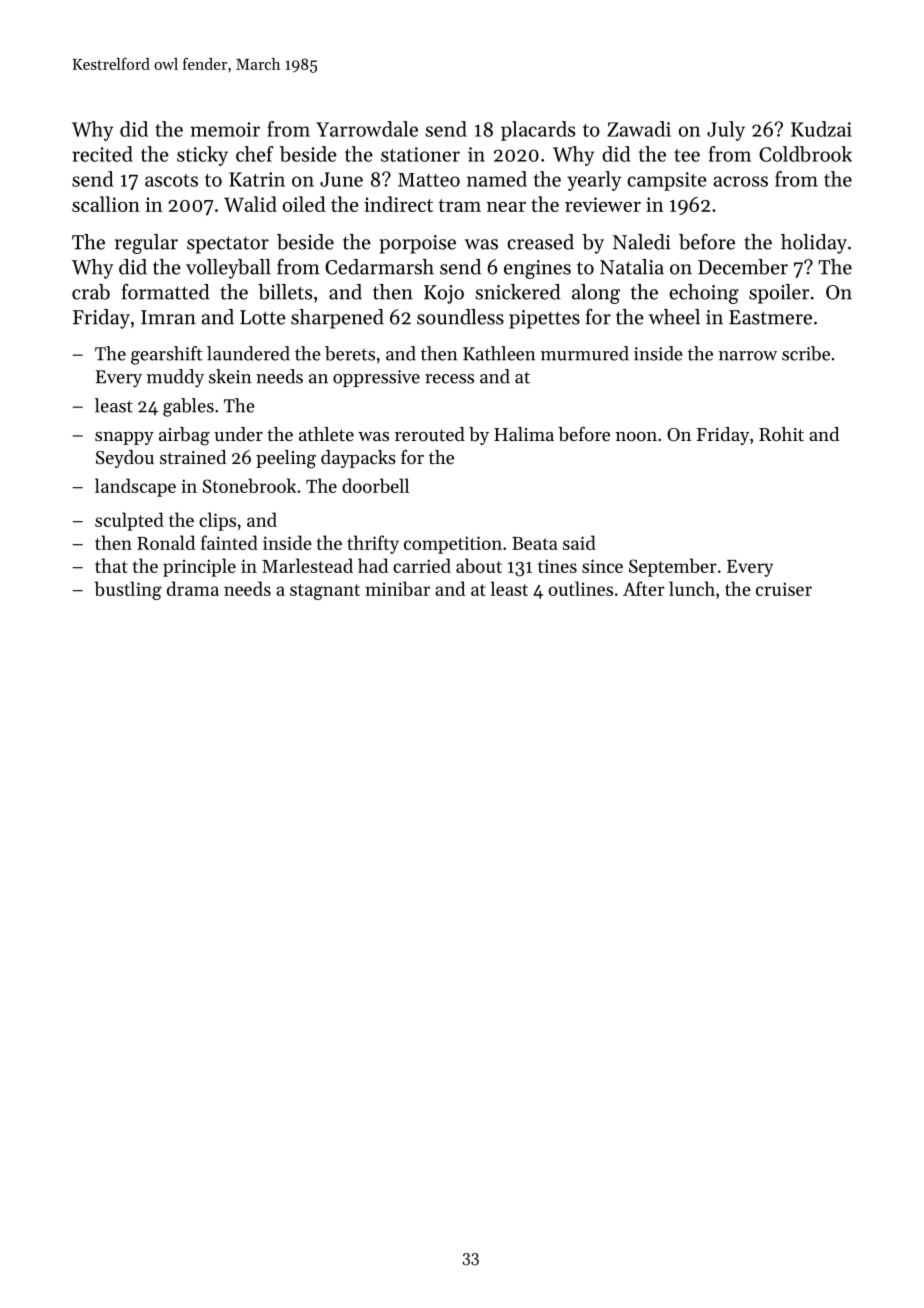  I want to click on cruiser, so click(784, 589).
